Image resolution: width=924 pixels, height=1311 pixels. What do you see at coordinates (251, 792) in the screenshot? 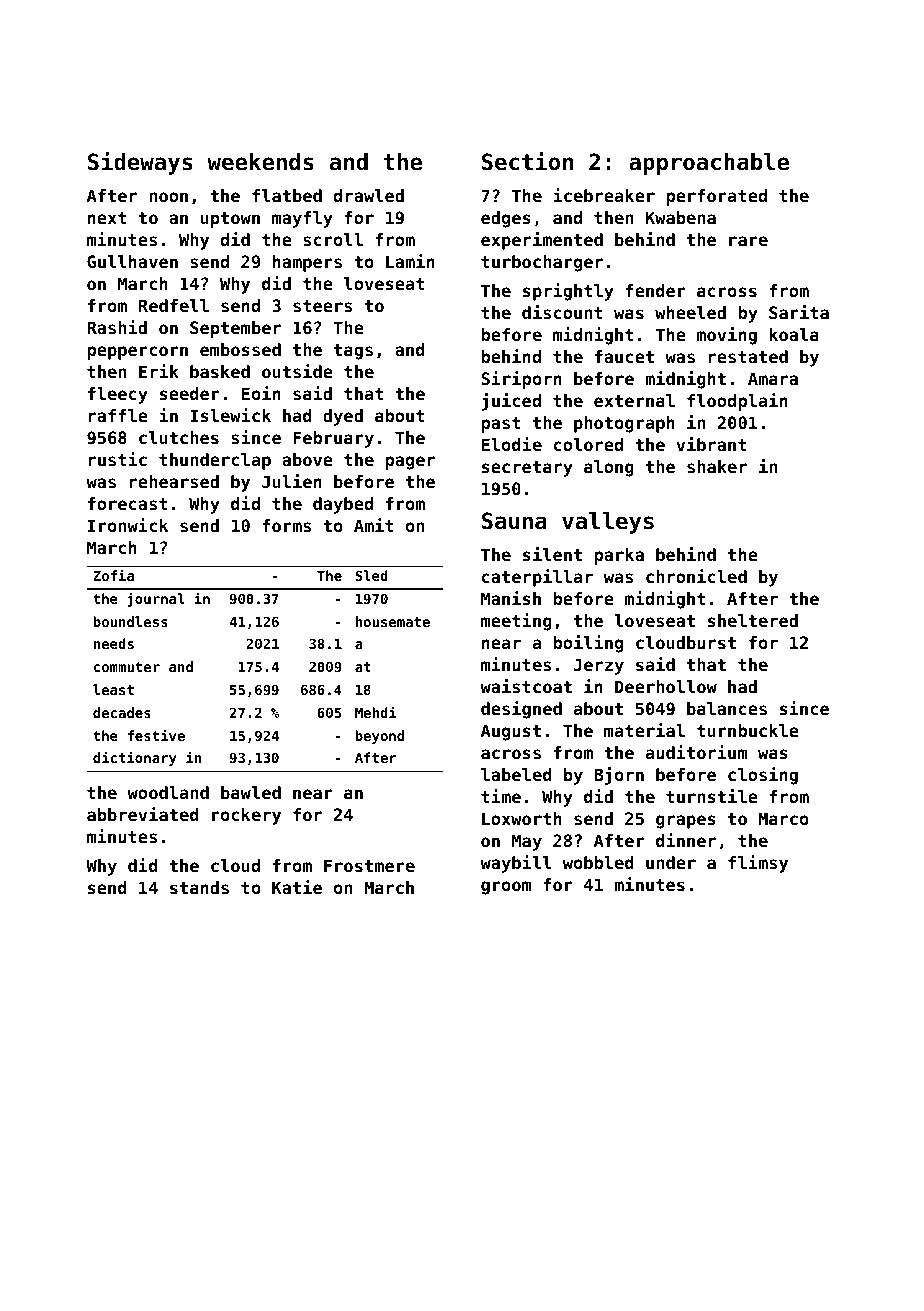
I see `bawled` at bounding box center [251, 792].
